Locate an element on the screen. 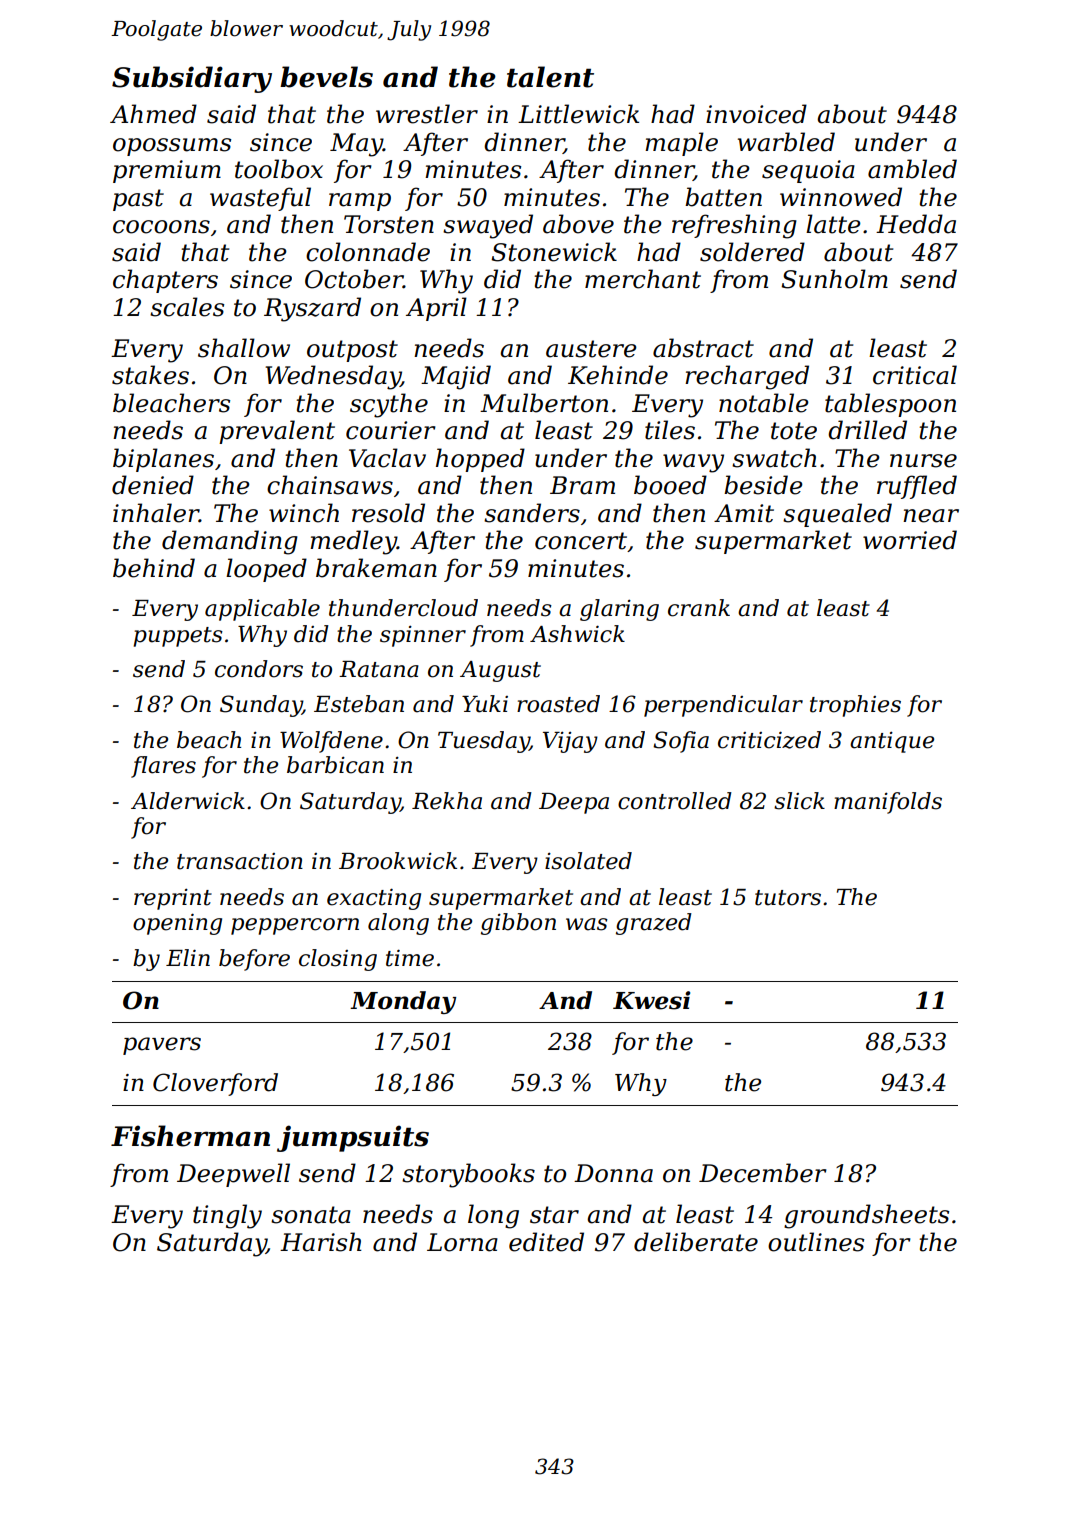  swayed is located at coordinates (488, 226).
